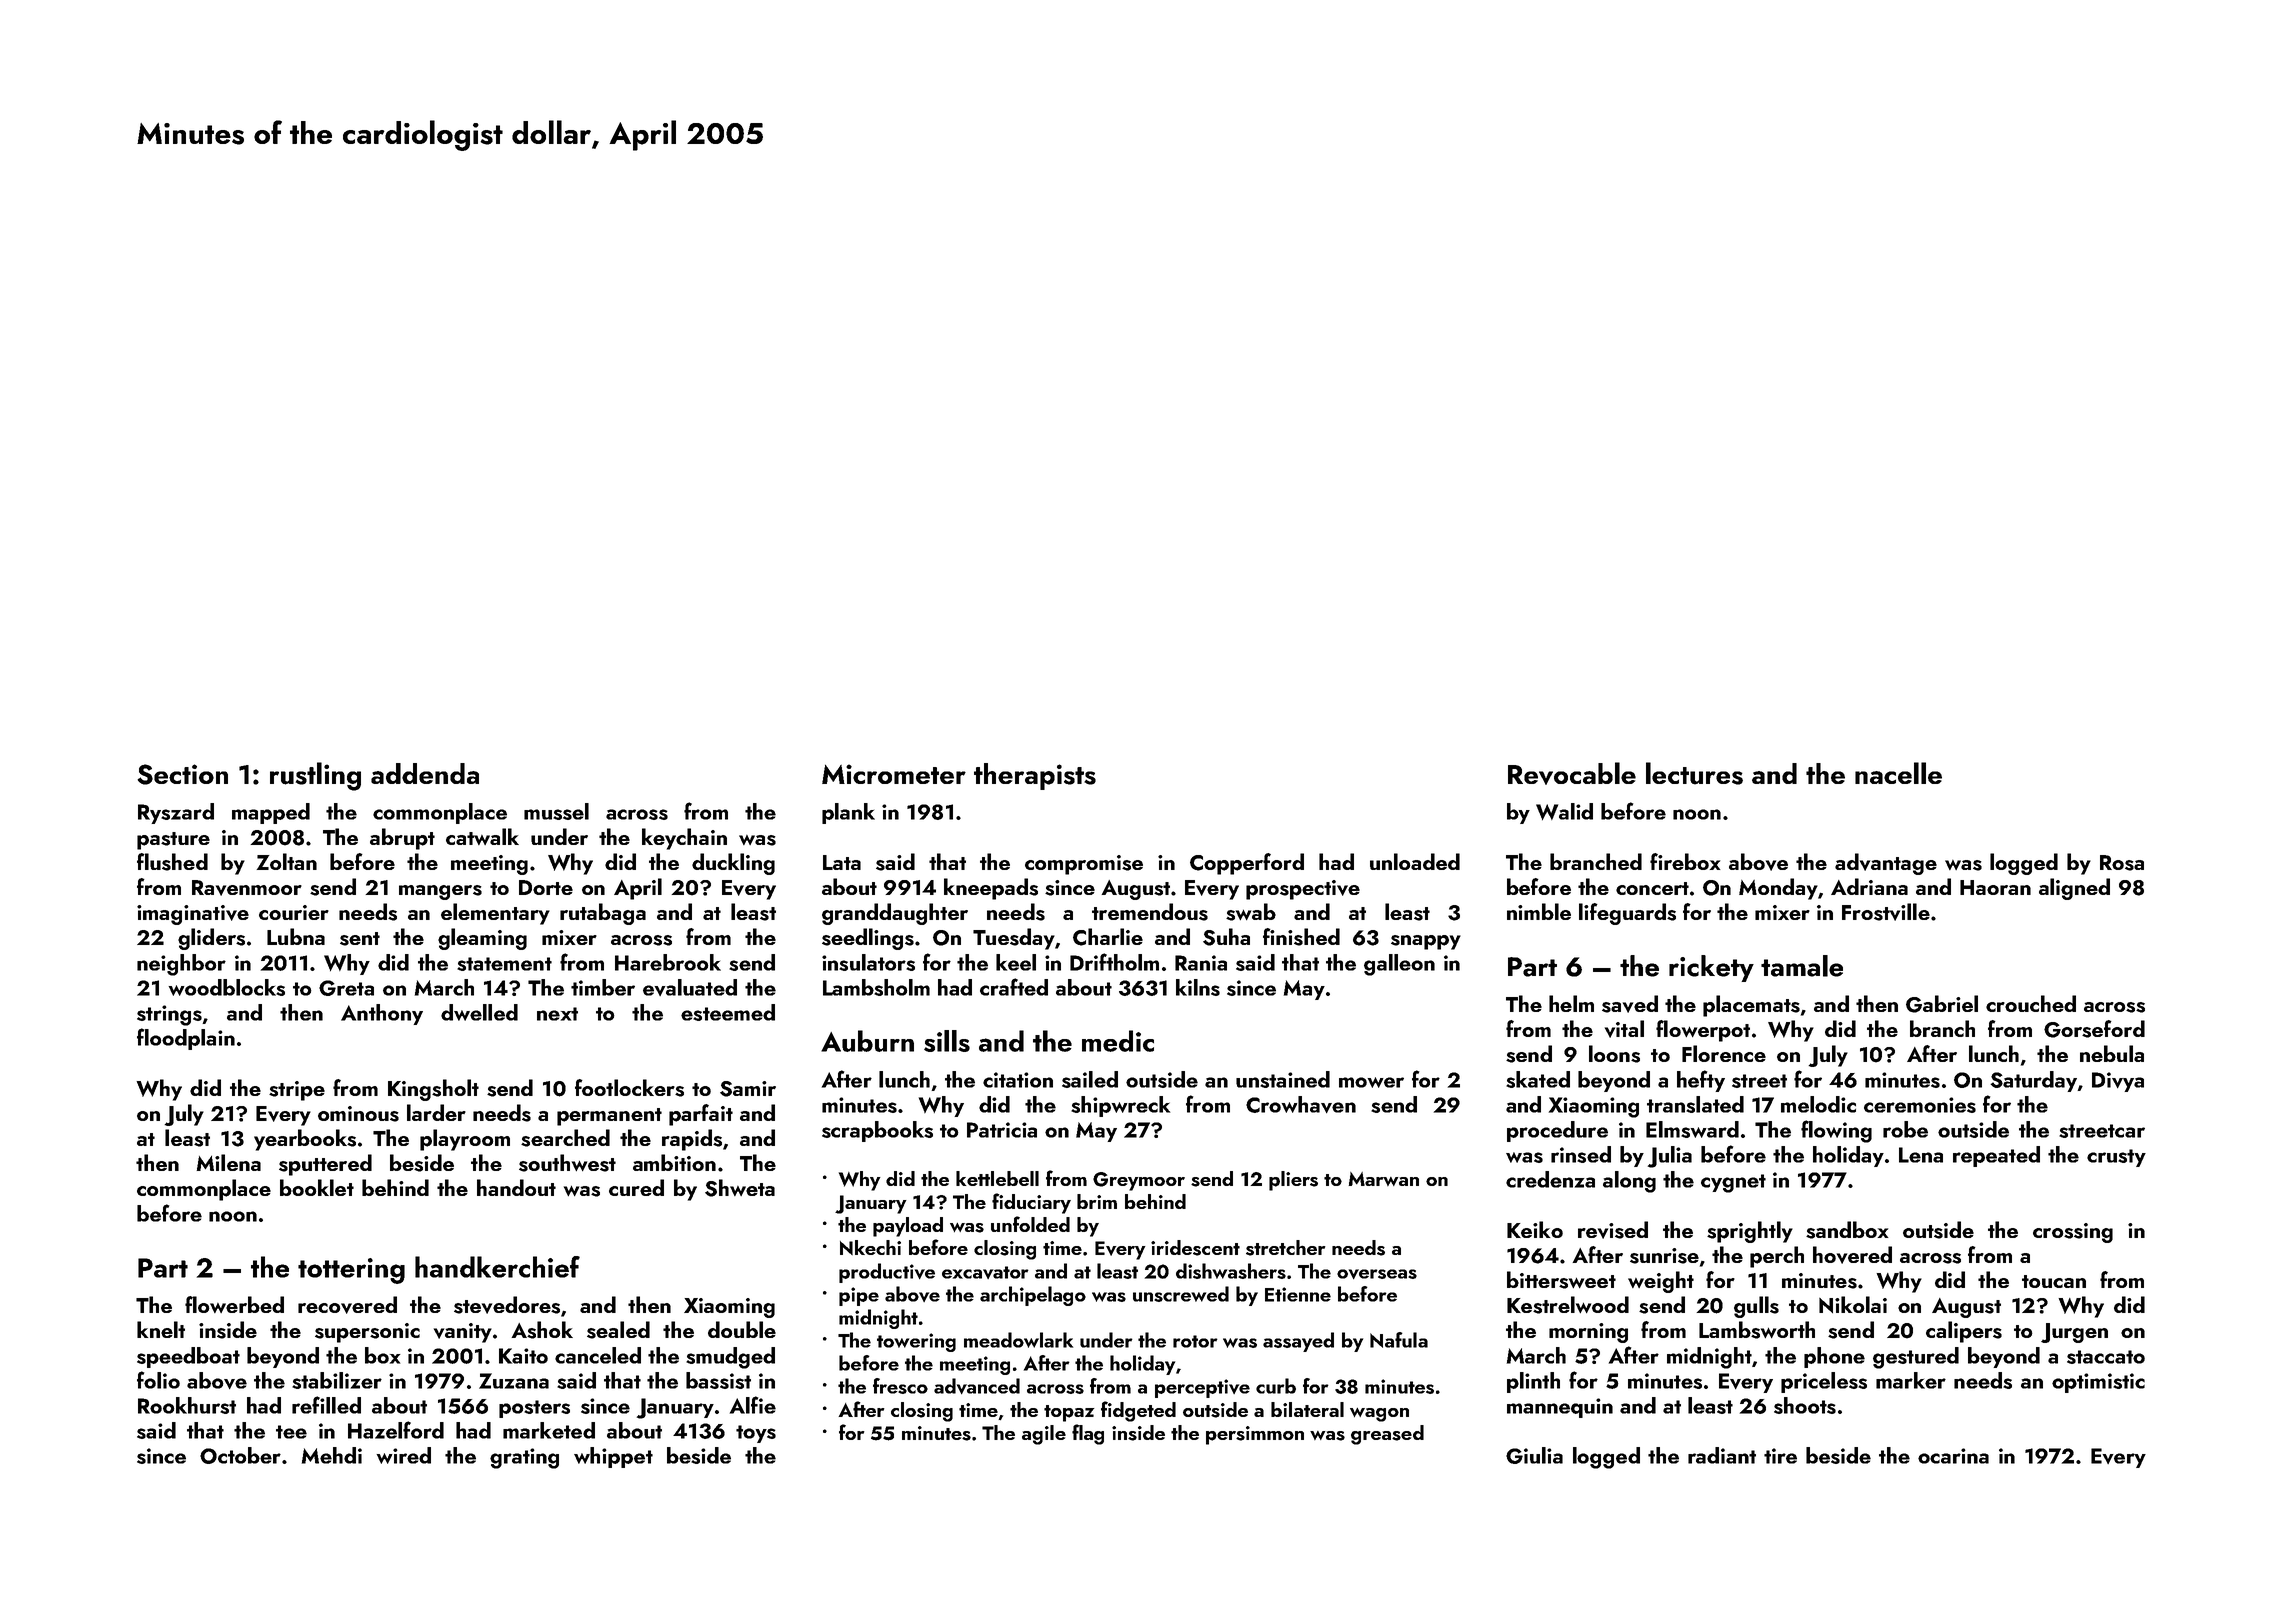 Image resolution: width=2282 pixels, height=1614 pixels. I want to click on stretcher, so click(1286, 1248).
